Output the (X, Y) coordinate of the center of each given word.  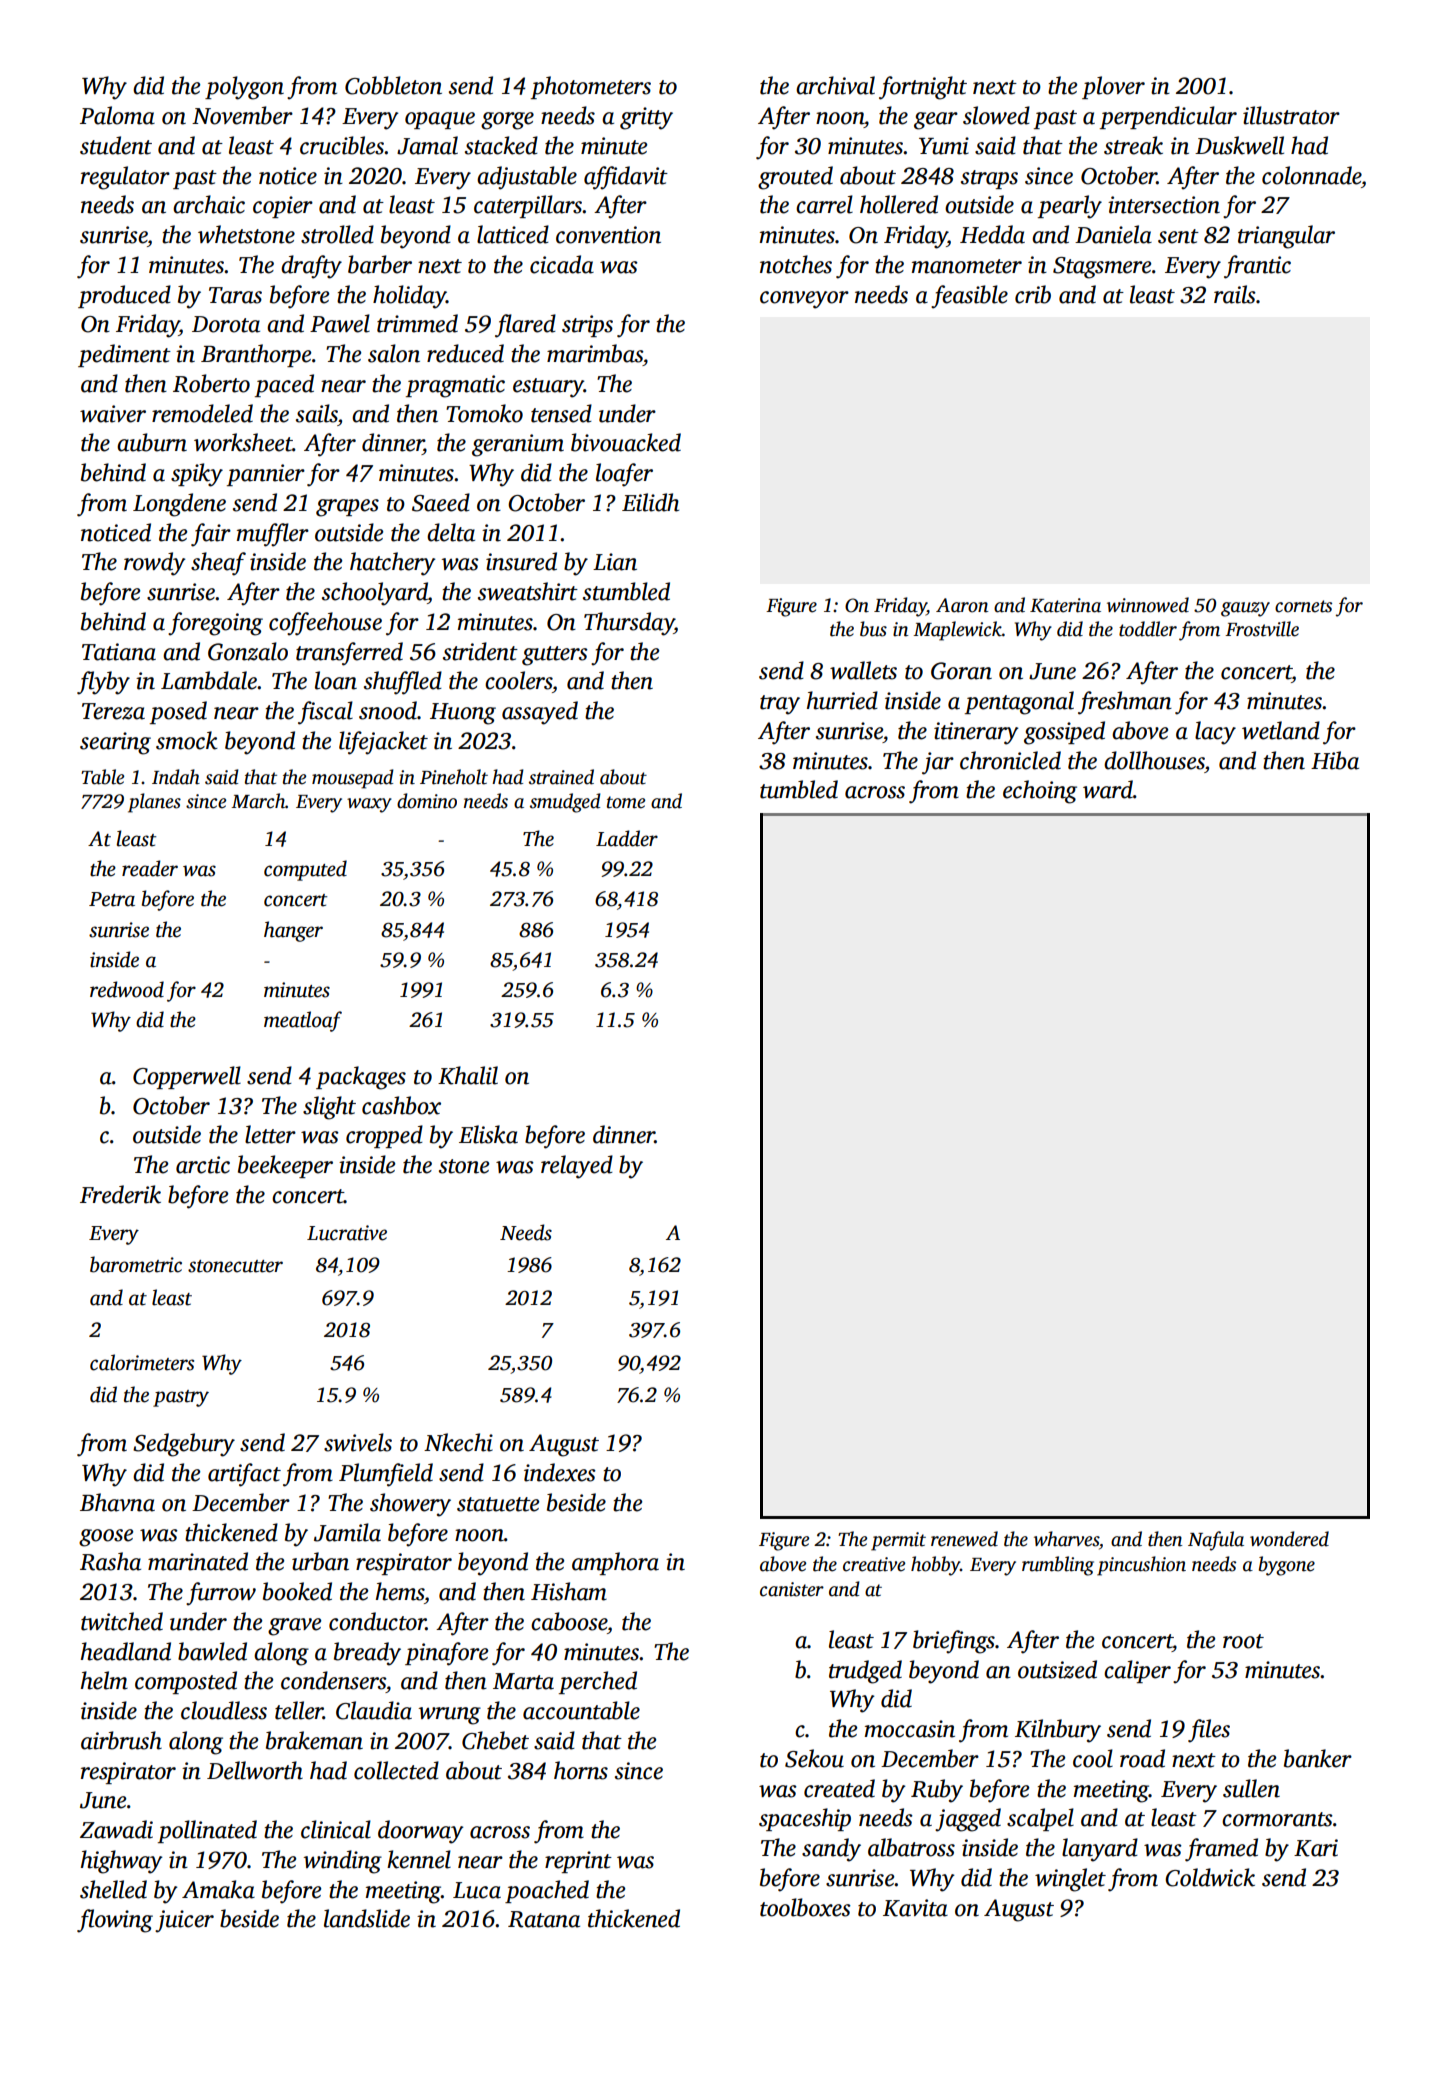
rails (1235, 294)
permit (898, 1541)
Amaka (218, 1889)
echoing (1040, 792)
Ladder (627, 838)
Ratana (544, 1919)
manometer (967, 266)
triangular (1286, 237)
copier (283, 207)
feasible (969, 297)
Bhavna (117, 1502)
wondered (1289, 1539)
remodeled (202, 413)
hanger (293, 931)
